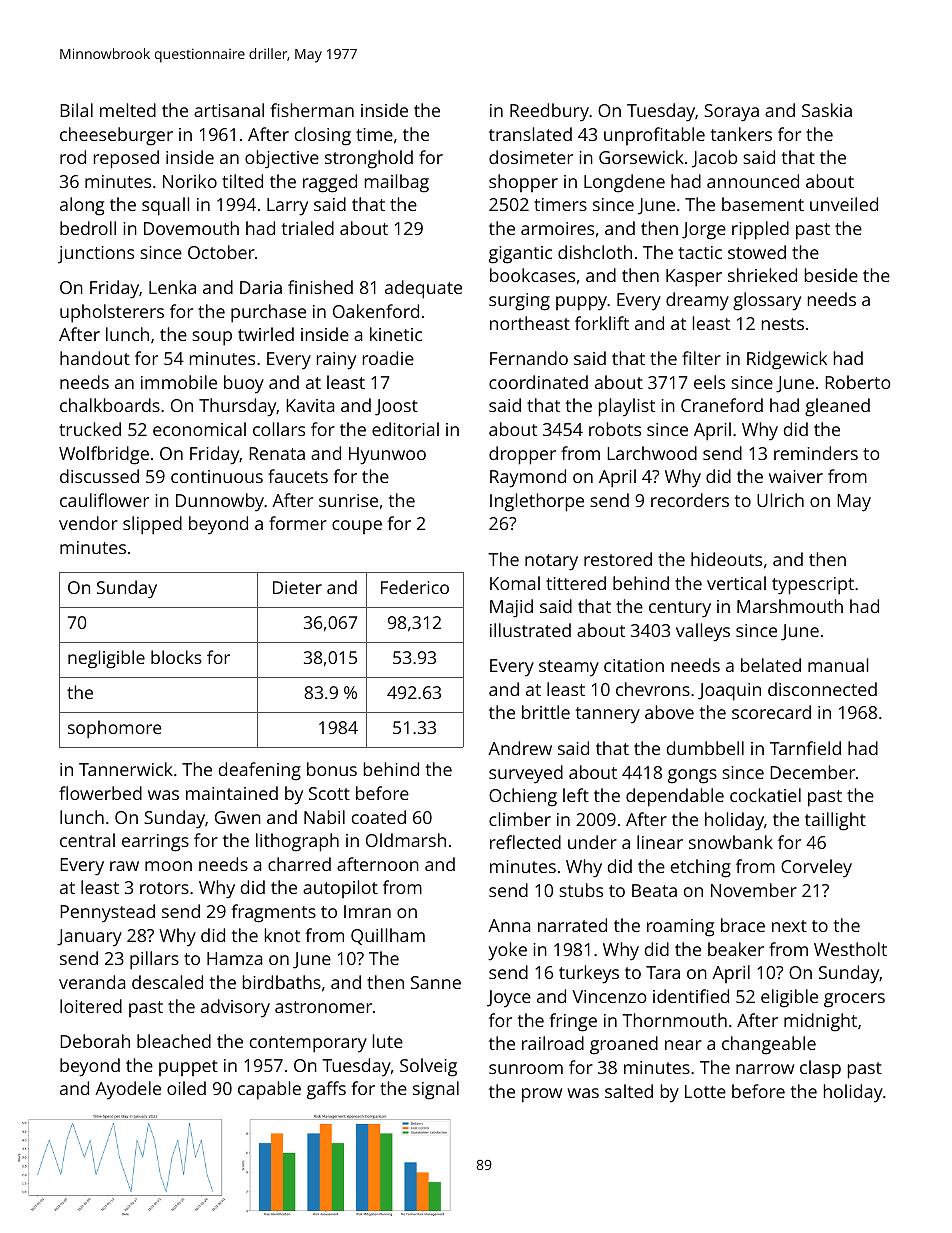 The width and height of the screenshot is (952, 1233). I want to click on vendor, so click(88, 523).
